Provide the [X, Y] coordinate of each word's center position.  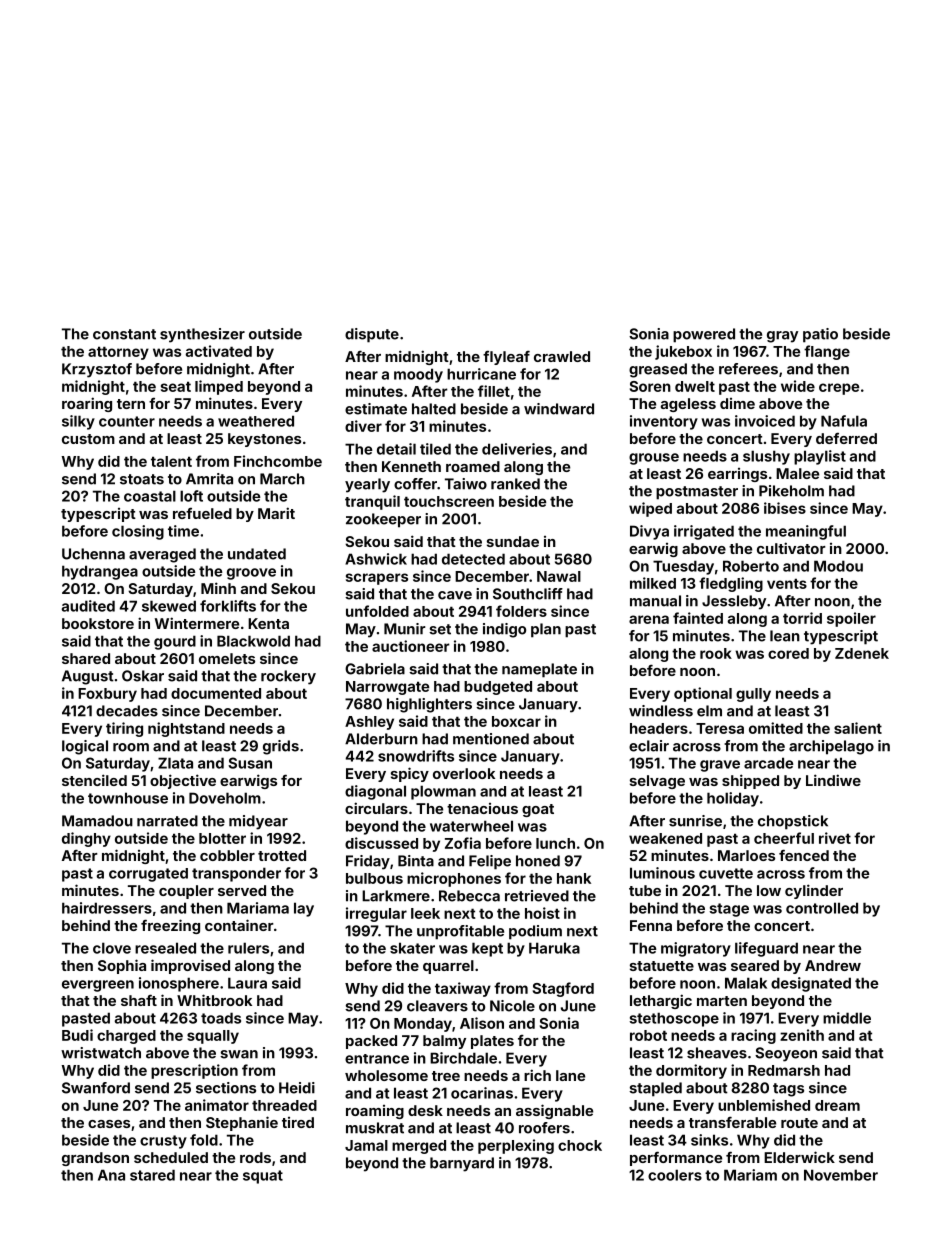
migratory [696, 949]
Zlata [175, 763]
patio [820, 335]
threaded [284, 1105]
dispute [372, 335]
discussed [381, 843]
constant [124, 334]
